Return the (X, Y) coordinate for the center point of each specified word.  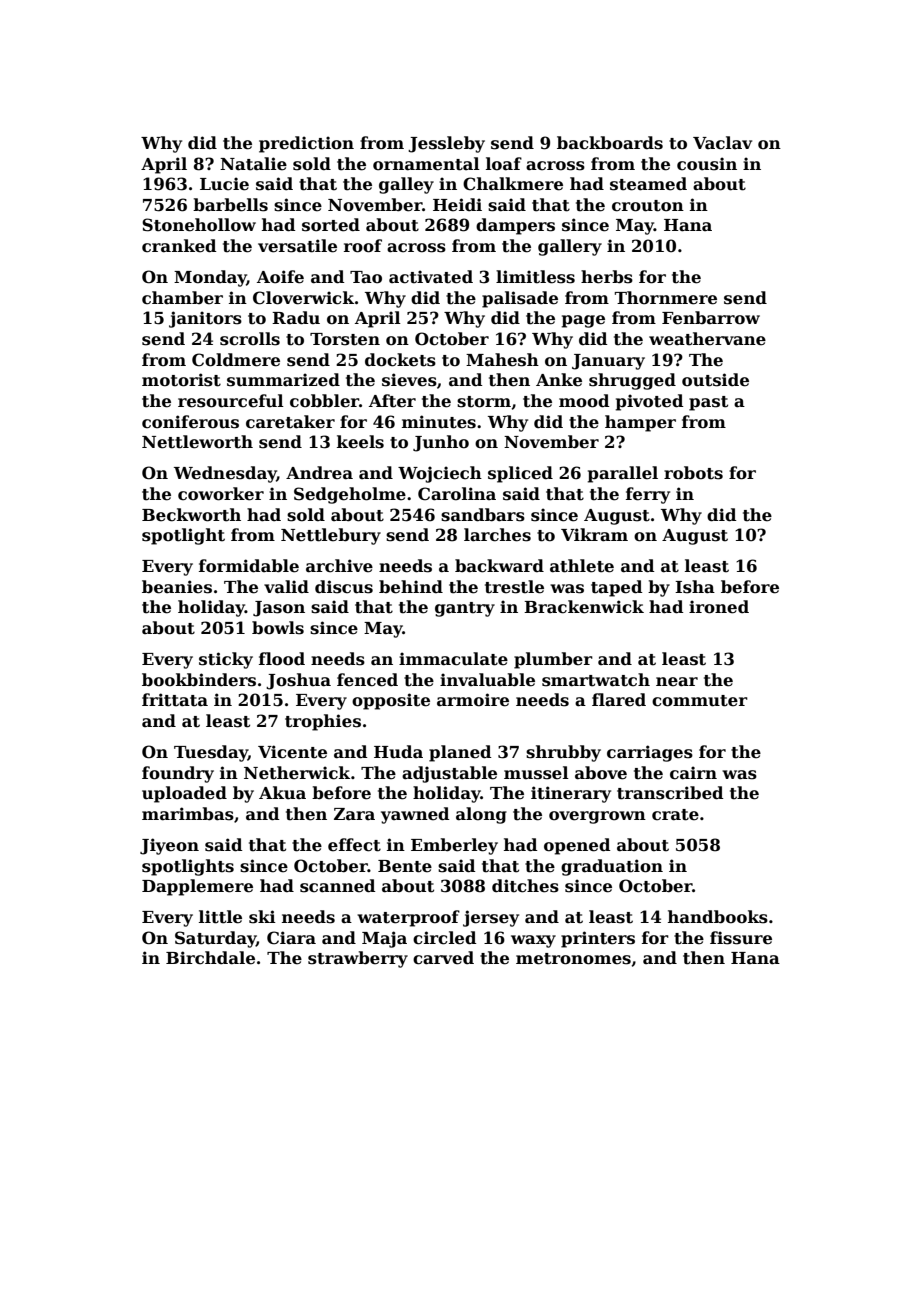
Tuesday (211, 753)
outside (715, 380)
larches (497, 535)
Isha (695, 587)
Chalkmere (513, 184)
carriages (650, 753)
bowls (278, 628)
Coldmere (236, 360)
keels (360, 442)
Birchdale (210, 958)
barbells (230, 205)
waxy (533, 941)
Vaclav (722, 143)
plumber (553, 660)
